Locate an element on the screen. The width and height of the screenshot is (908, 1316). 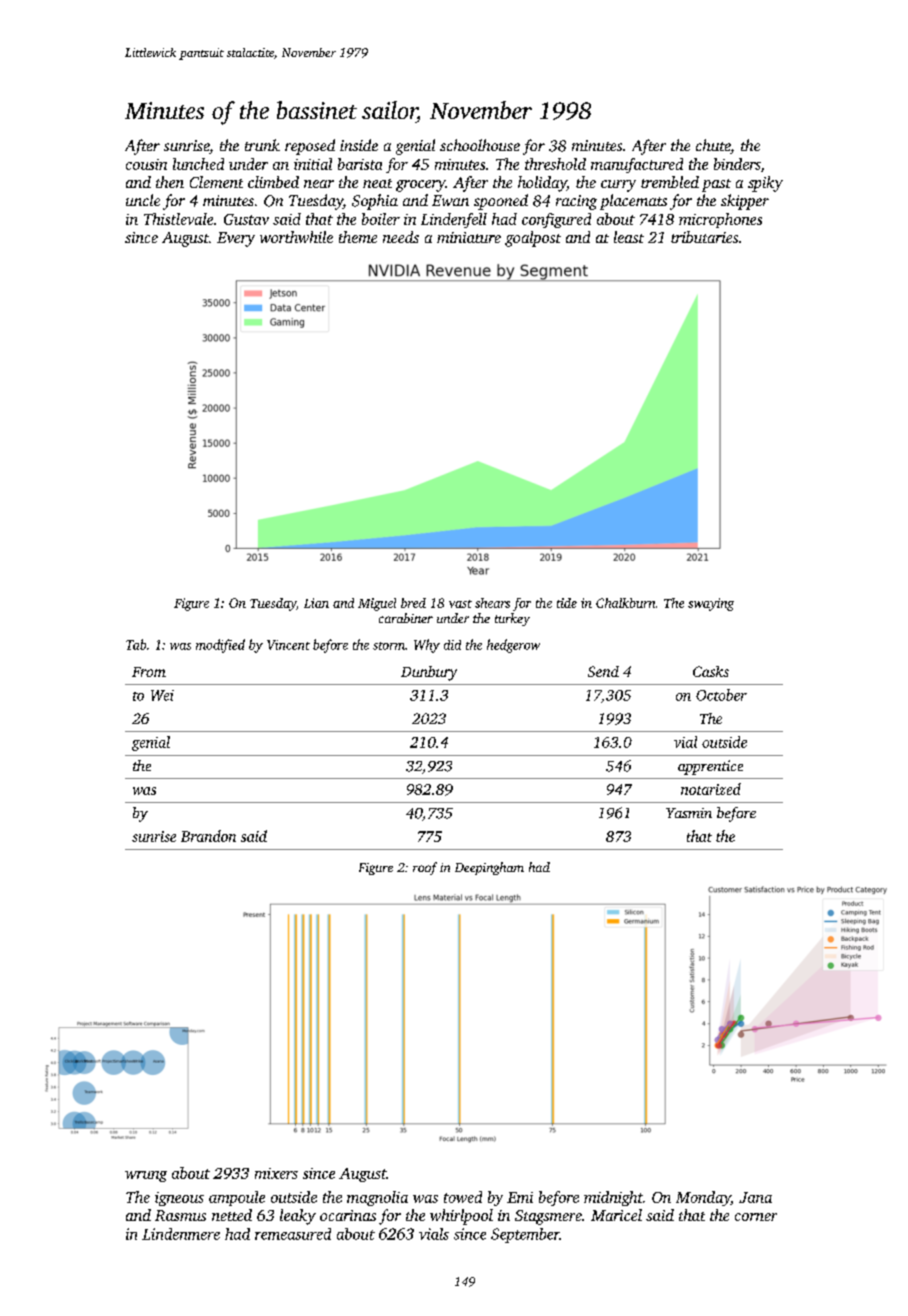
Send is located at coordinates (603, 671).
